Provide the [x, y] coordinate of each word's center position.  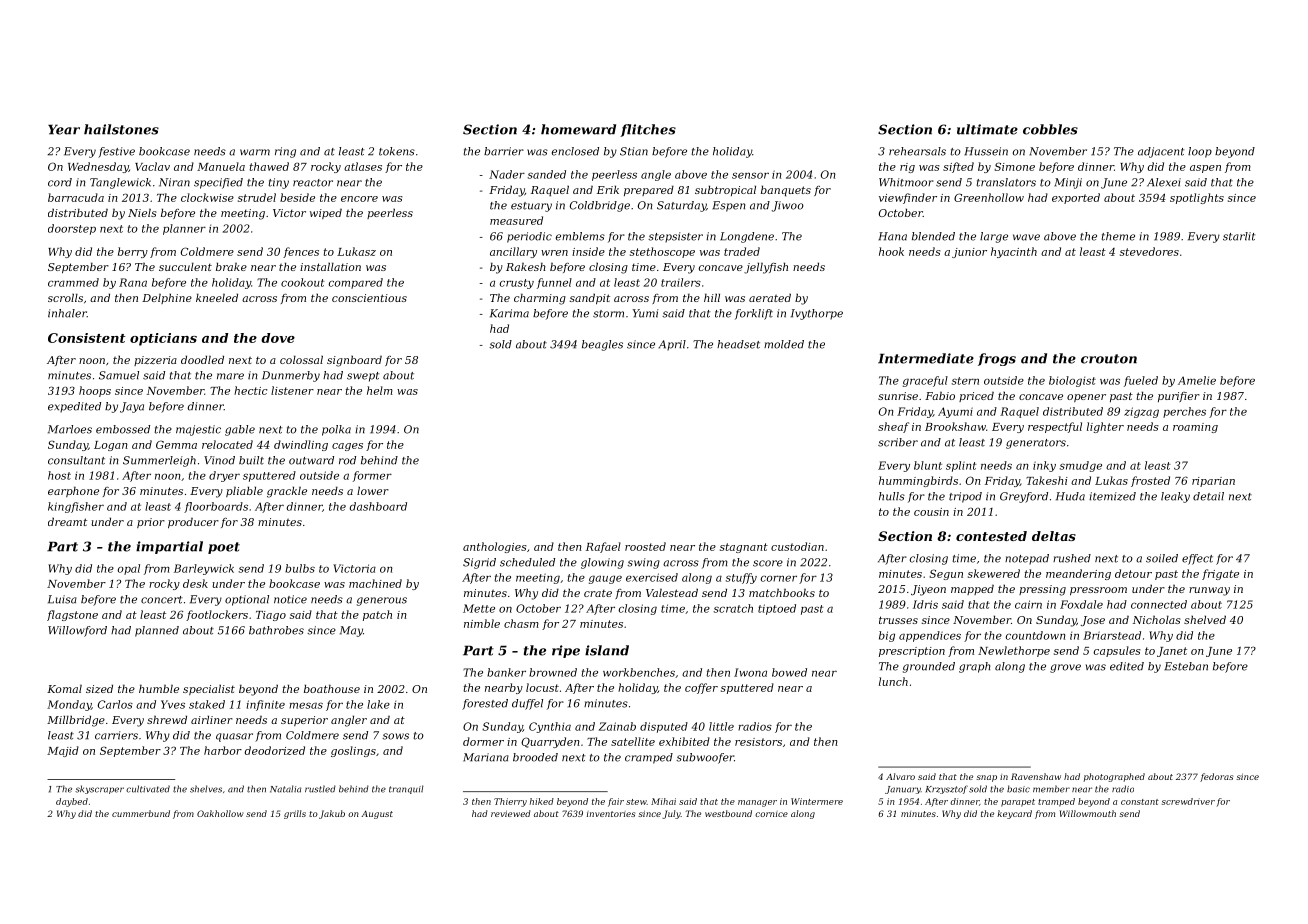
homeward [578, 129]
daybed [72, 802]
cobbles [1050, 129]
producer [193, 523]
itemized [1112, 496]
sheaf [893, 427]
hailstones [121, 129]
